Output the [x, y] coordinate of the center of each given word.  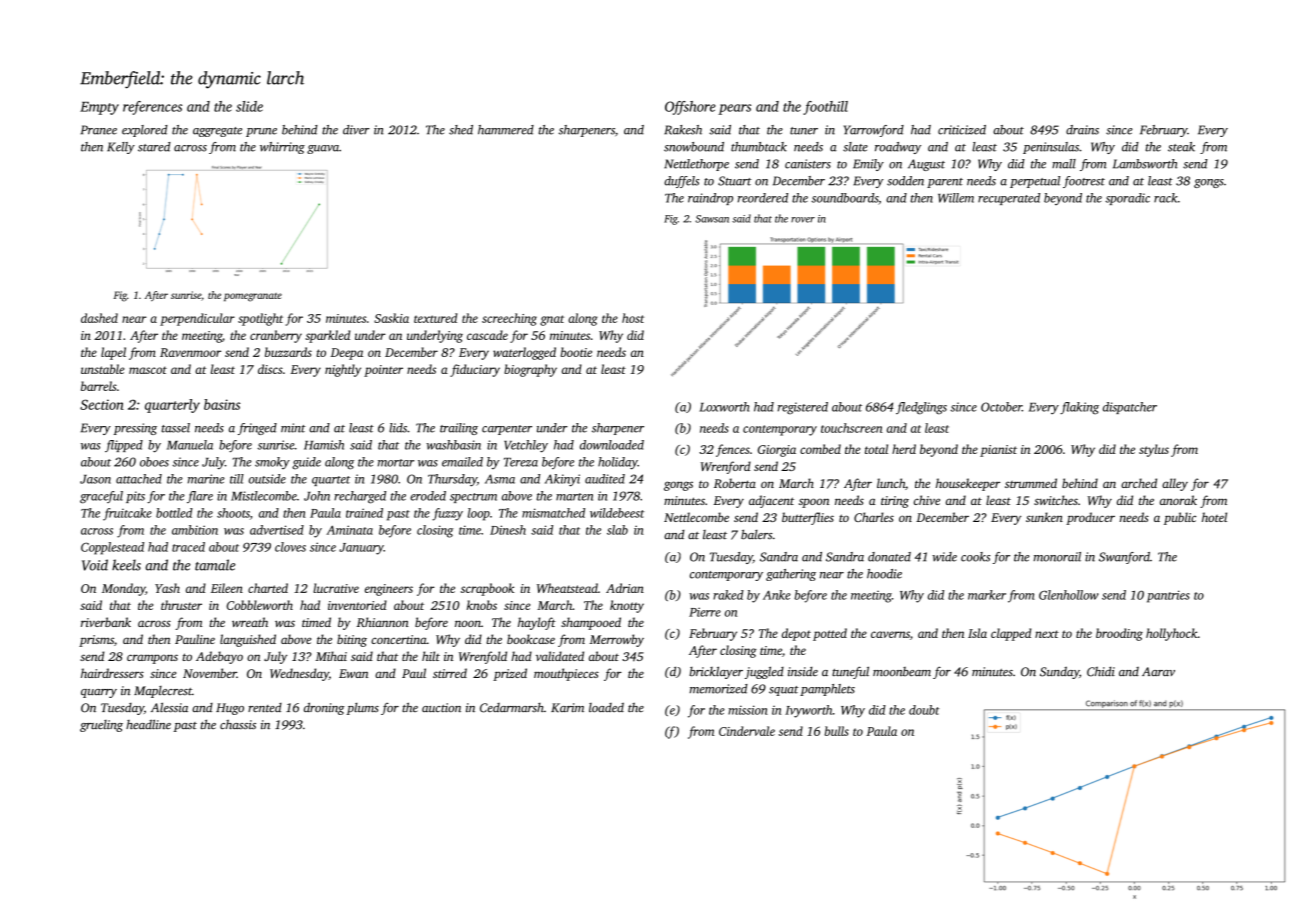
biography [530, 370]
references [152, 108]
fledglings [921, 408]
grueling [101, 726]
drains [1082, 130]
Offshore [690, 108]
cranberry [276, 336]
